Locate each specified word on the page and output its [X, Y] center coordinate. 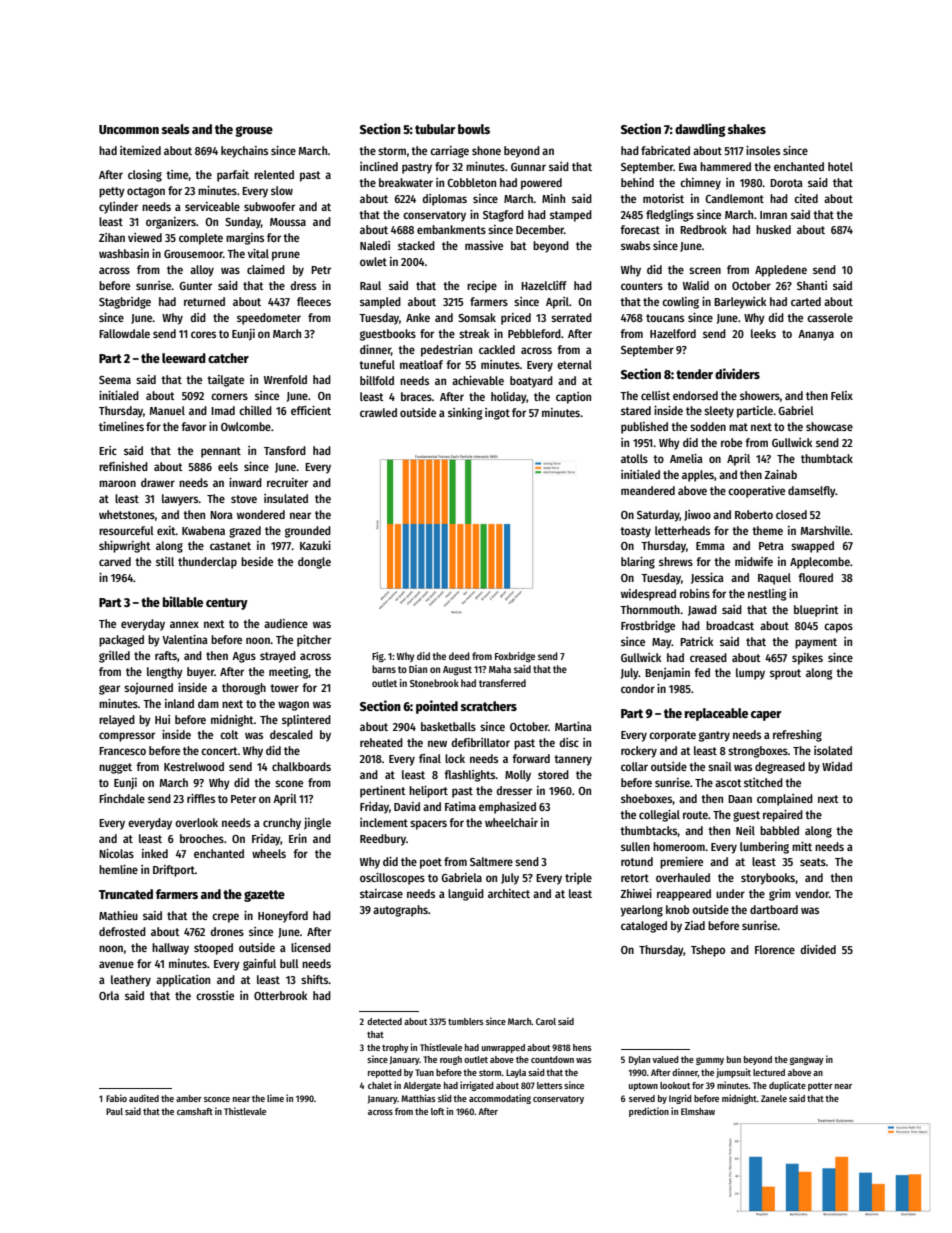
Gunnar [528, 167]
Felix [842, 395]
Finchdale [122, 798]
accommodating [500, 1099]
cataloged [644, 927]
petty [112, 192]
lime [275, 1098]
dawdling [700, 130]
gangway [807, 1061]
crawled [378, 412]
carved [115, 561]
